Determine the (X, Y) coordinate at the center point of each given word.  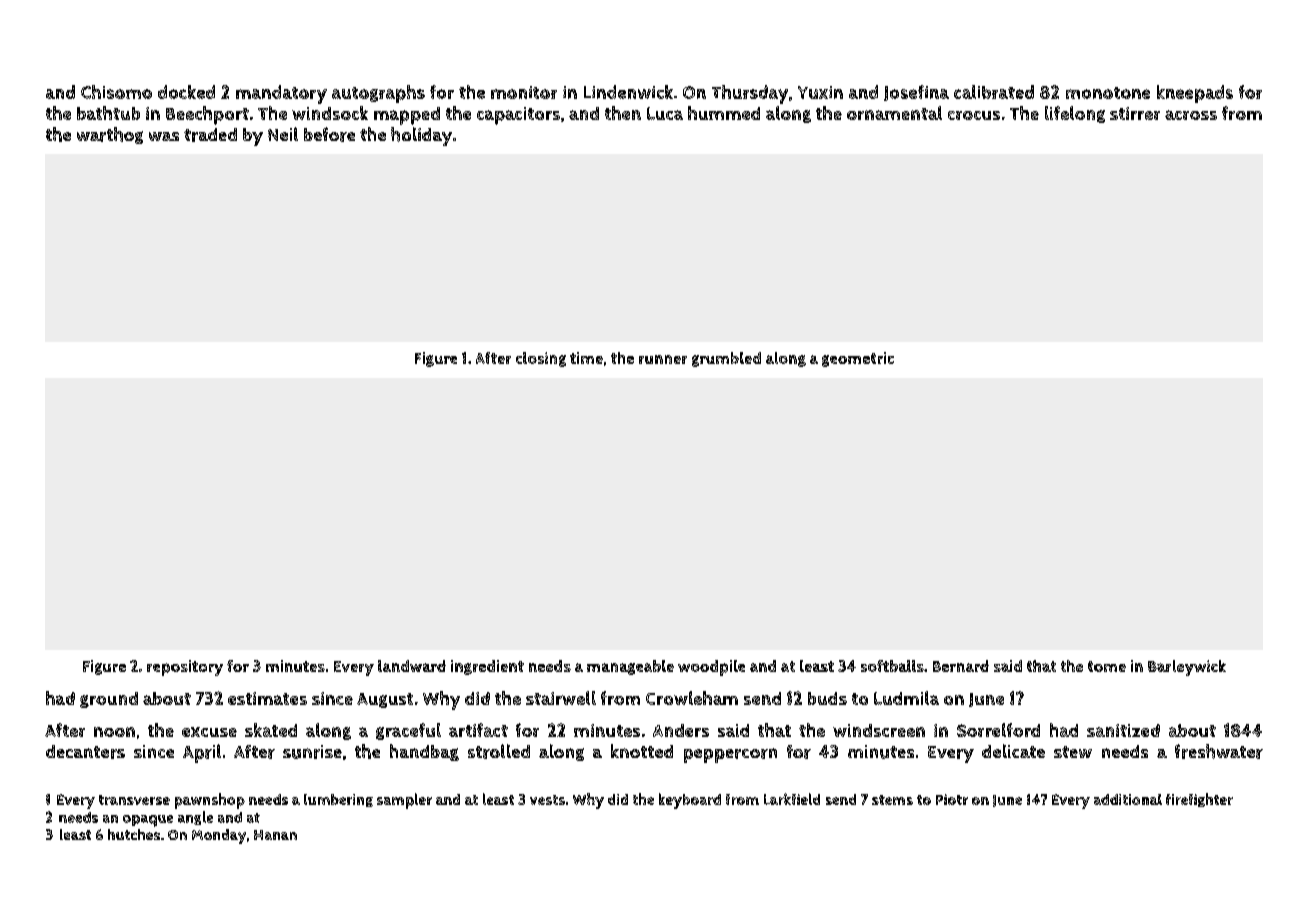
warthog (110, 135)
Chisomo (116, 92)
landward (412, 666)
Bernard (961, 666)
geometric (858, 359)
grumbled (726, 359)
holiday (421, 136)
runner (663, 359)
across (1191, 115)
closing (541, 359)
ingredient (487, 667)
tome (1107, 666)
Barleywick (1187, 668)
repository (185, 668)
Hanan (275, 835)
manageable (630, 667)
